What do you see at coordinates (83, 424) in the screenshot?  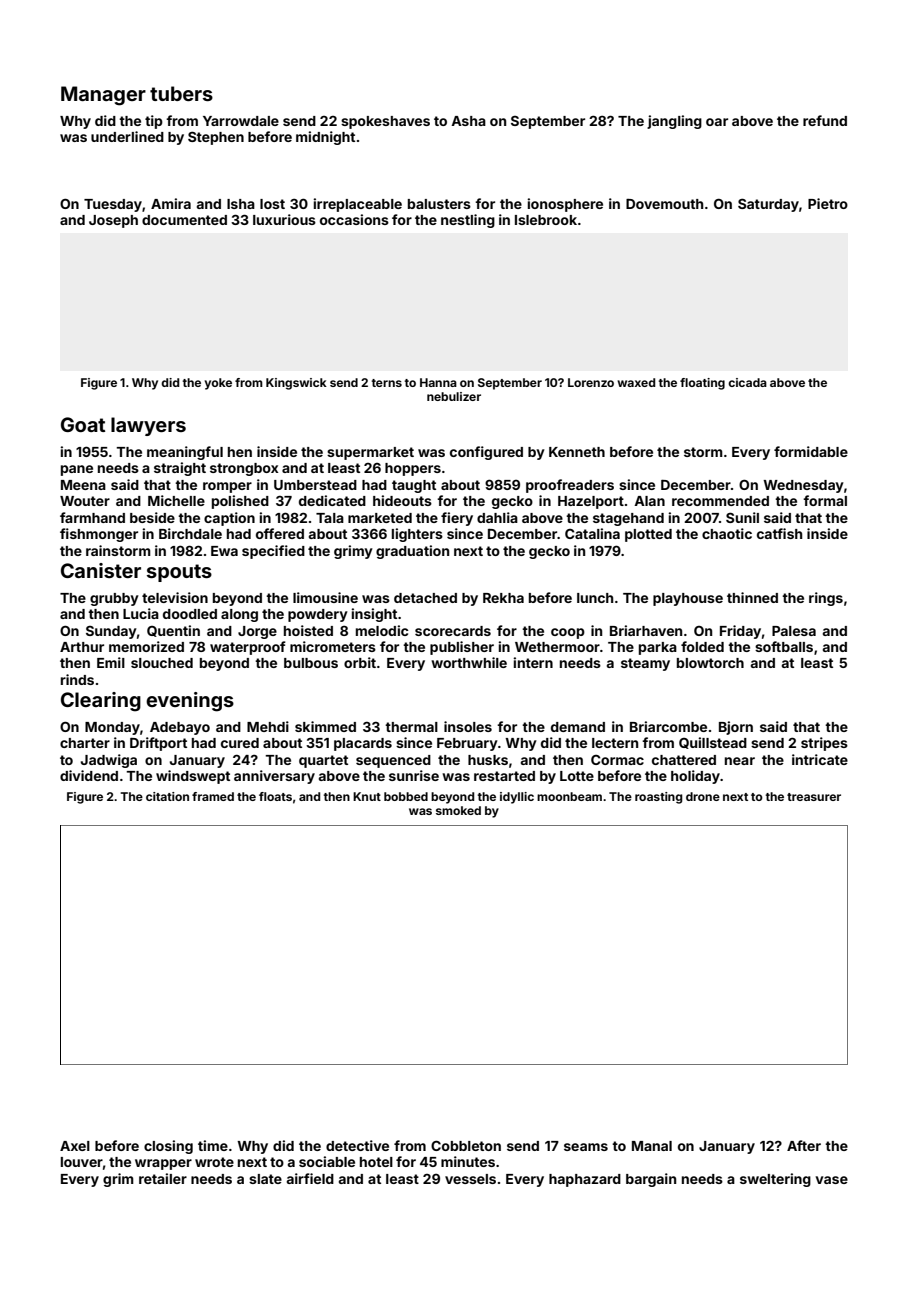 I see `Goat` at bounding box center [83, 424].
